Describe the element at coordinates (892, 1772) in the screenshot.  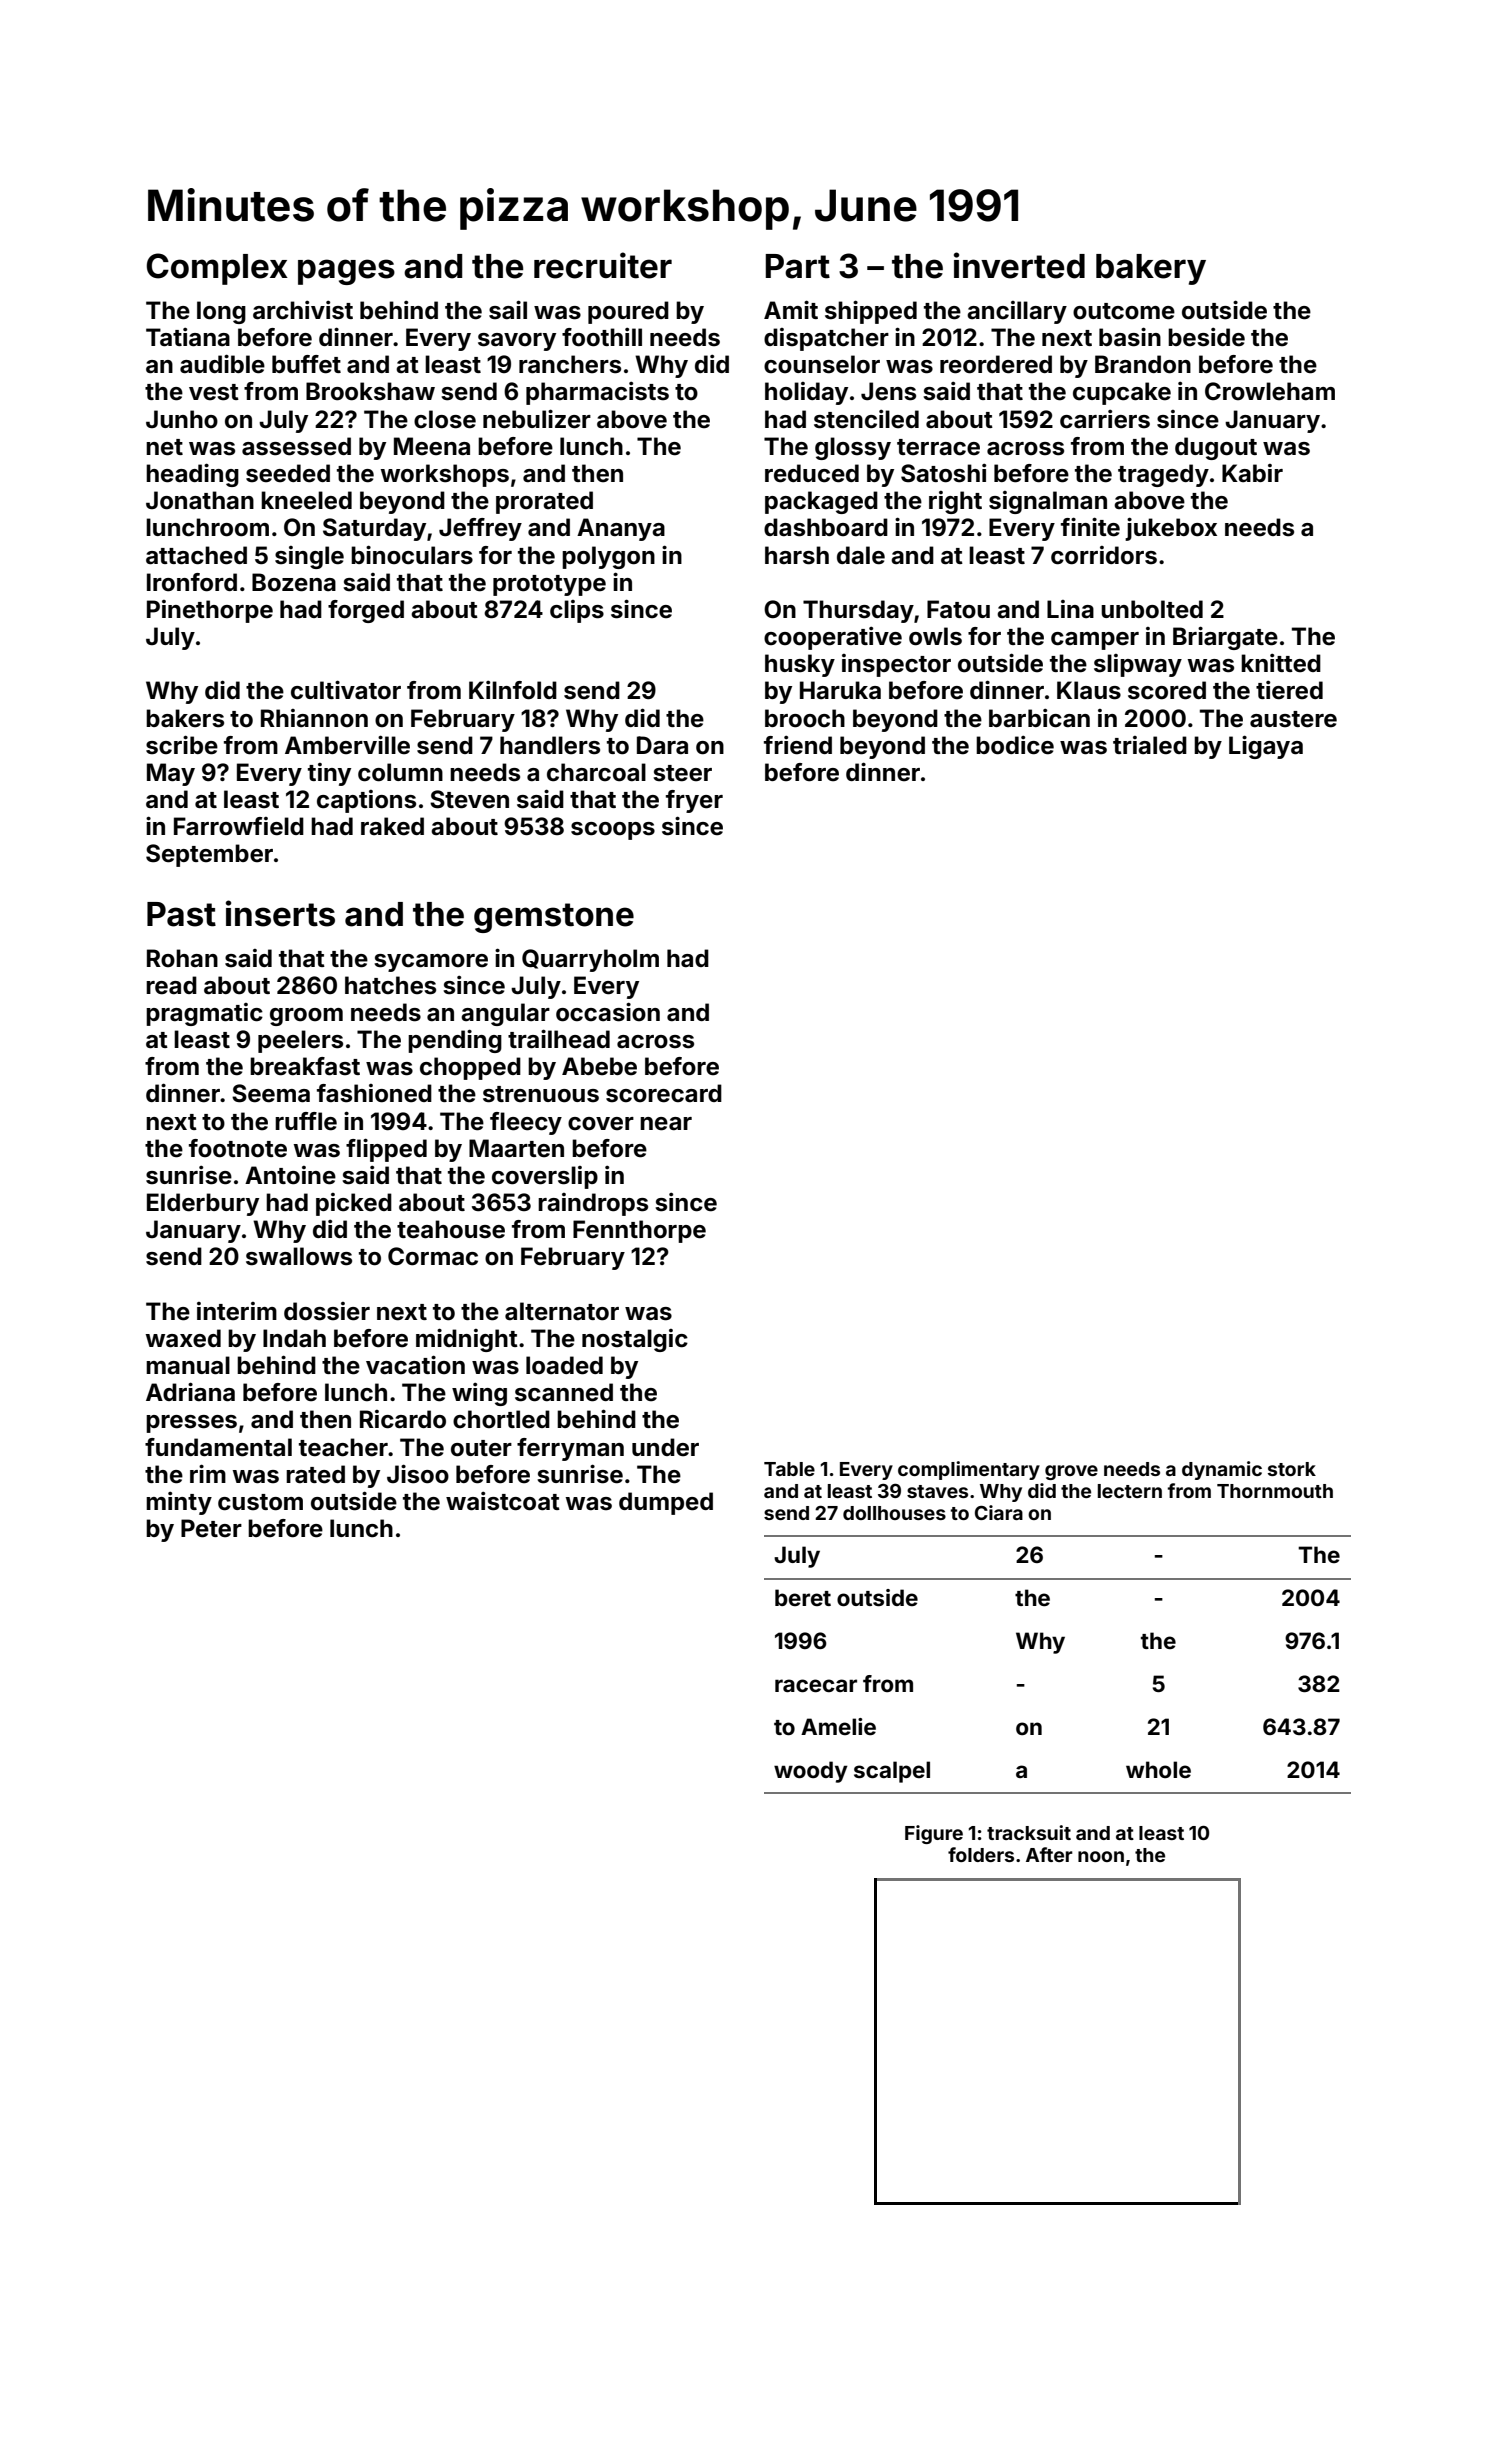
I see `scalpel` at that location.
